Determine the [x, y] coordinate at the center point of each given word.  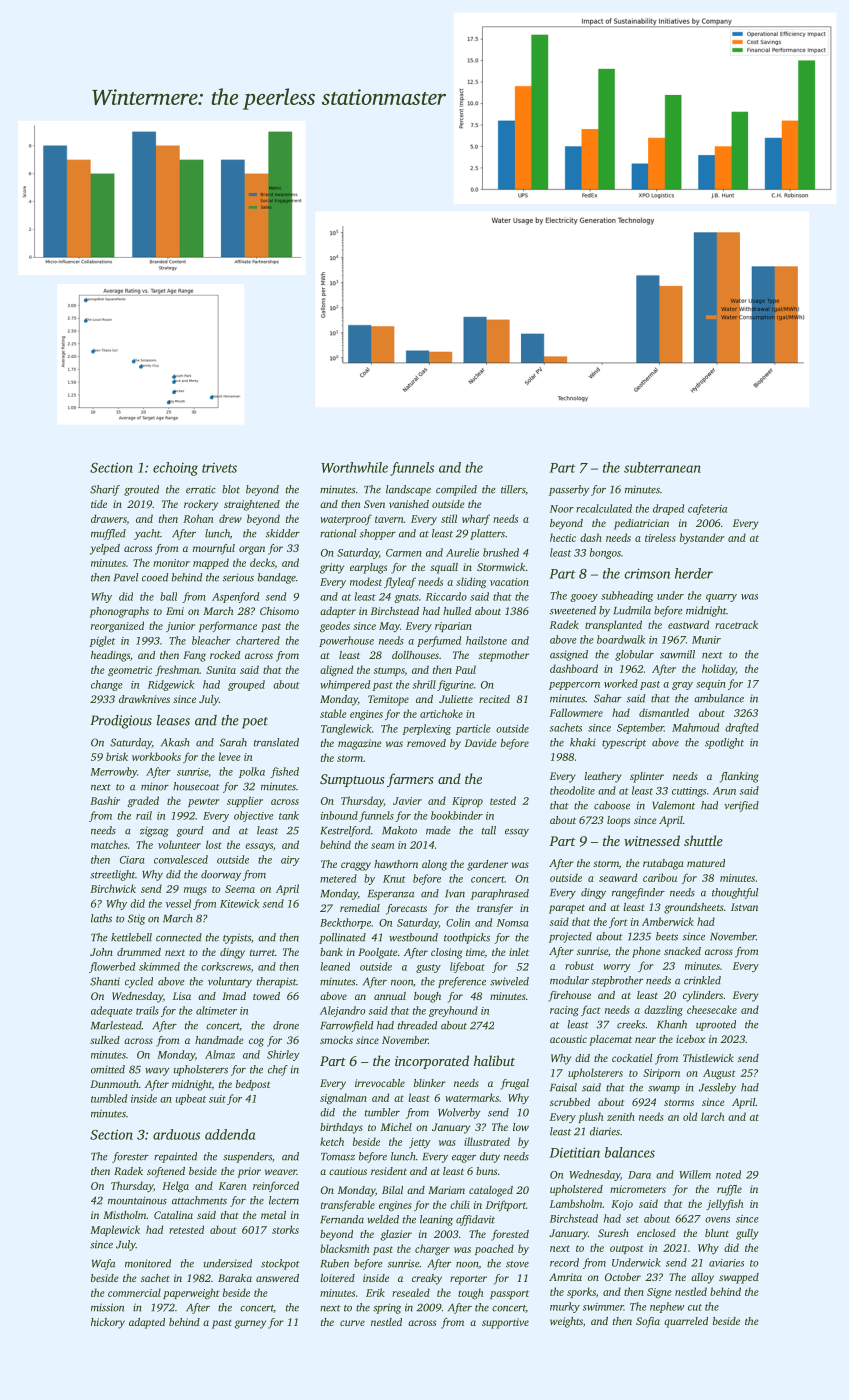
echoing [175, 469]
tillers [513, 489]
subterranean [662, 467]
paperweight [191, 1293]
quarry [721, 598]
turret [262, 952]
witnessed [652, 840]
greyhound [453, 1011]
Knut [394, 879]
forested [510, 1235]
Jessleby [717, 1088]
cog [256, 1042]
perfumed [439, 641]
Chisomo [279, 611]
